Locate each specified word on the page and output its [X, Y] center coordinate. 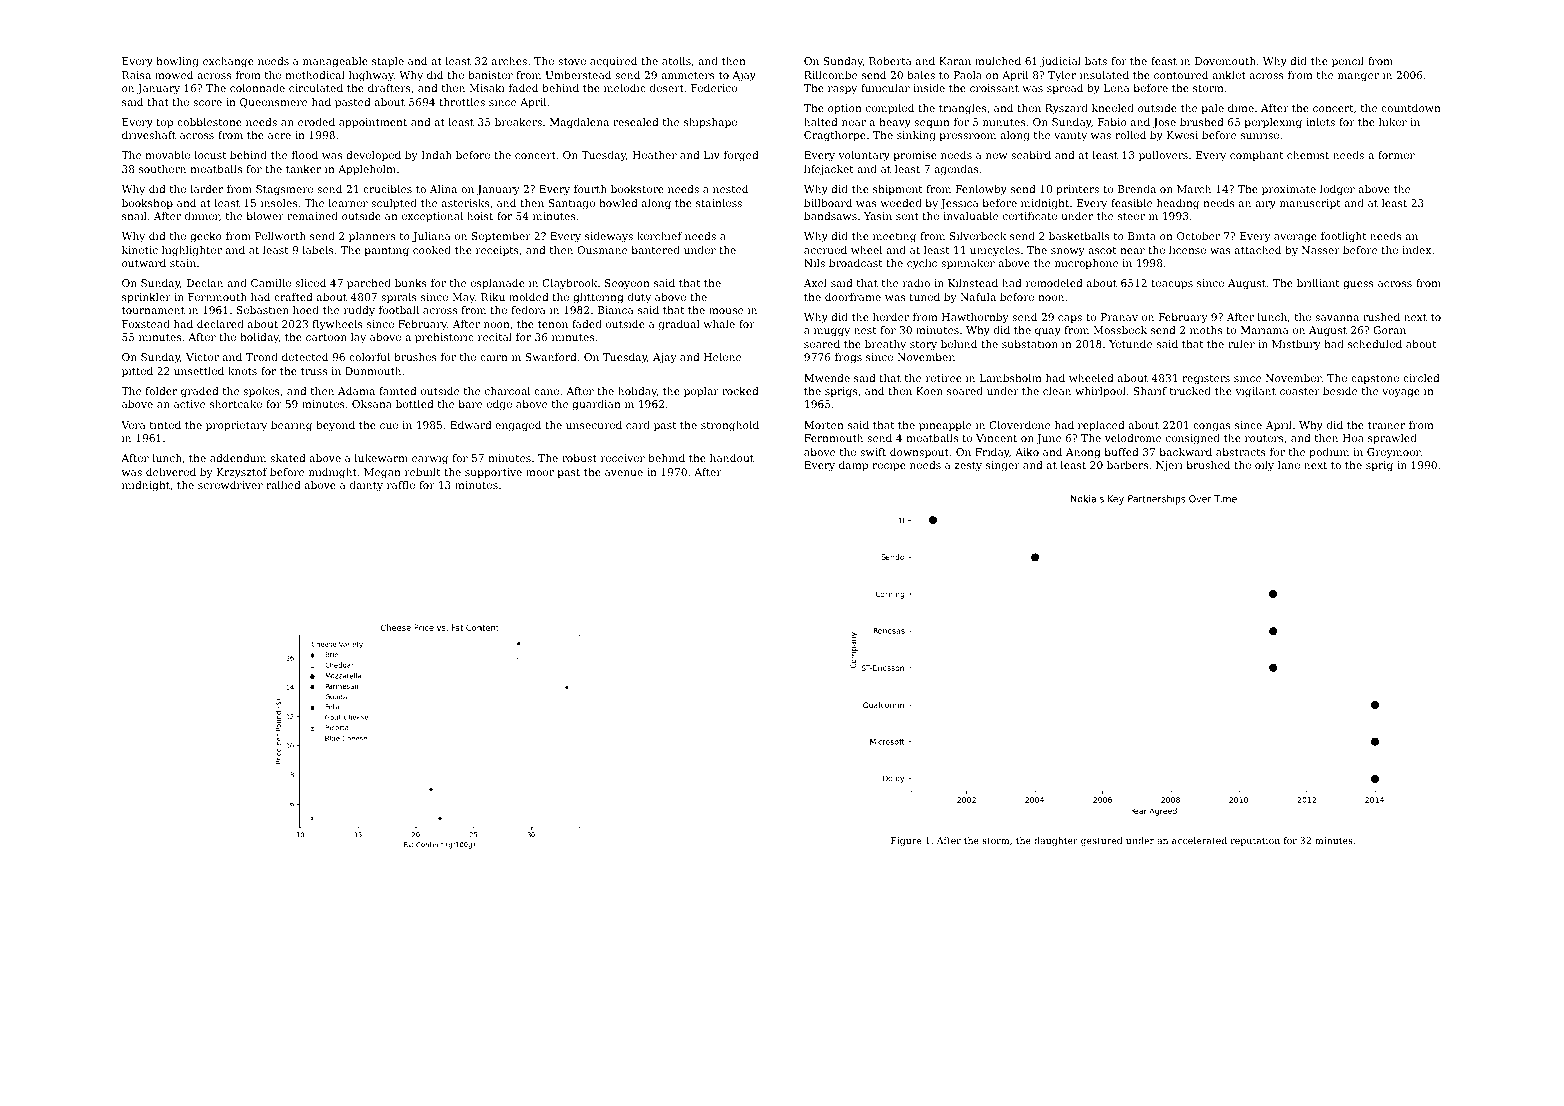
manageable [335, 62]
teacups [1172, 284]
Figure [906, 841]
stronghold [730, 426]
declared [220, 324]
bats [1096, 61]
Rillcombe [830, 75]
